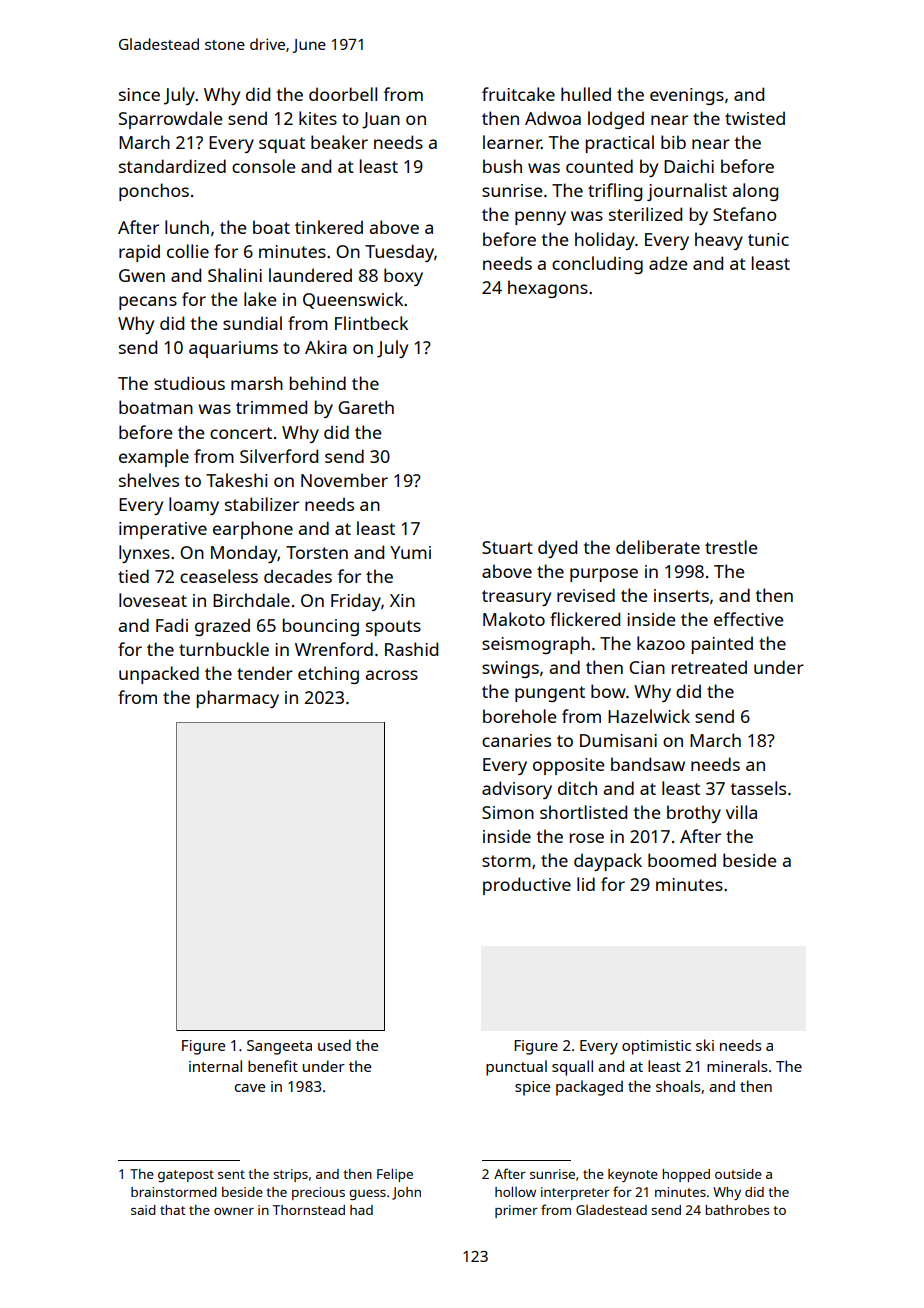  I want to click on dyed, so click(557, 549).
